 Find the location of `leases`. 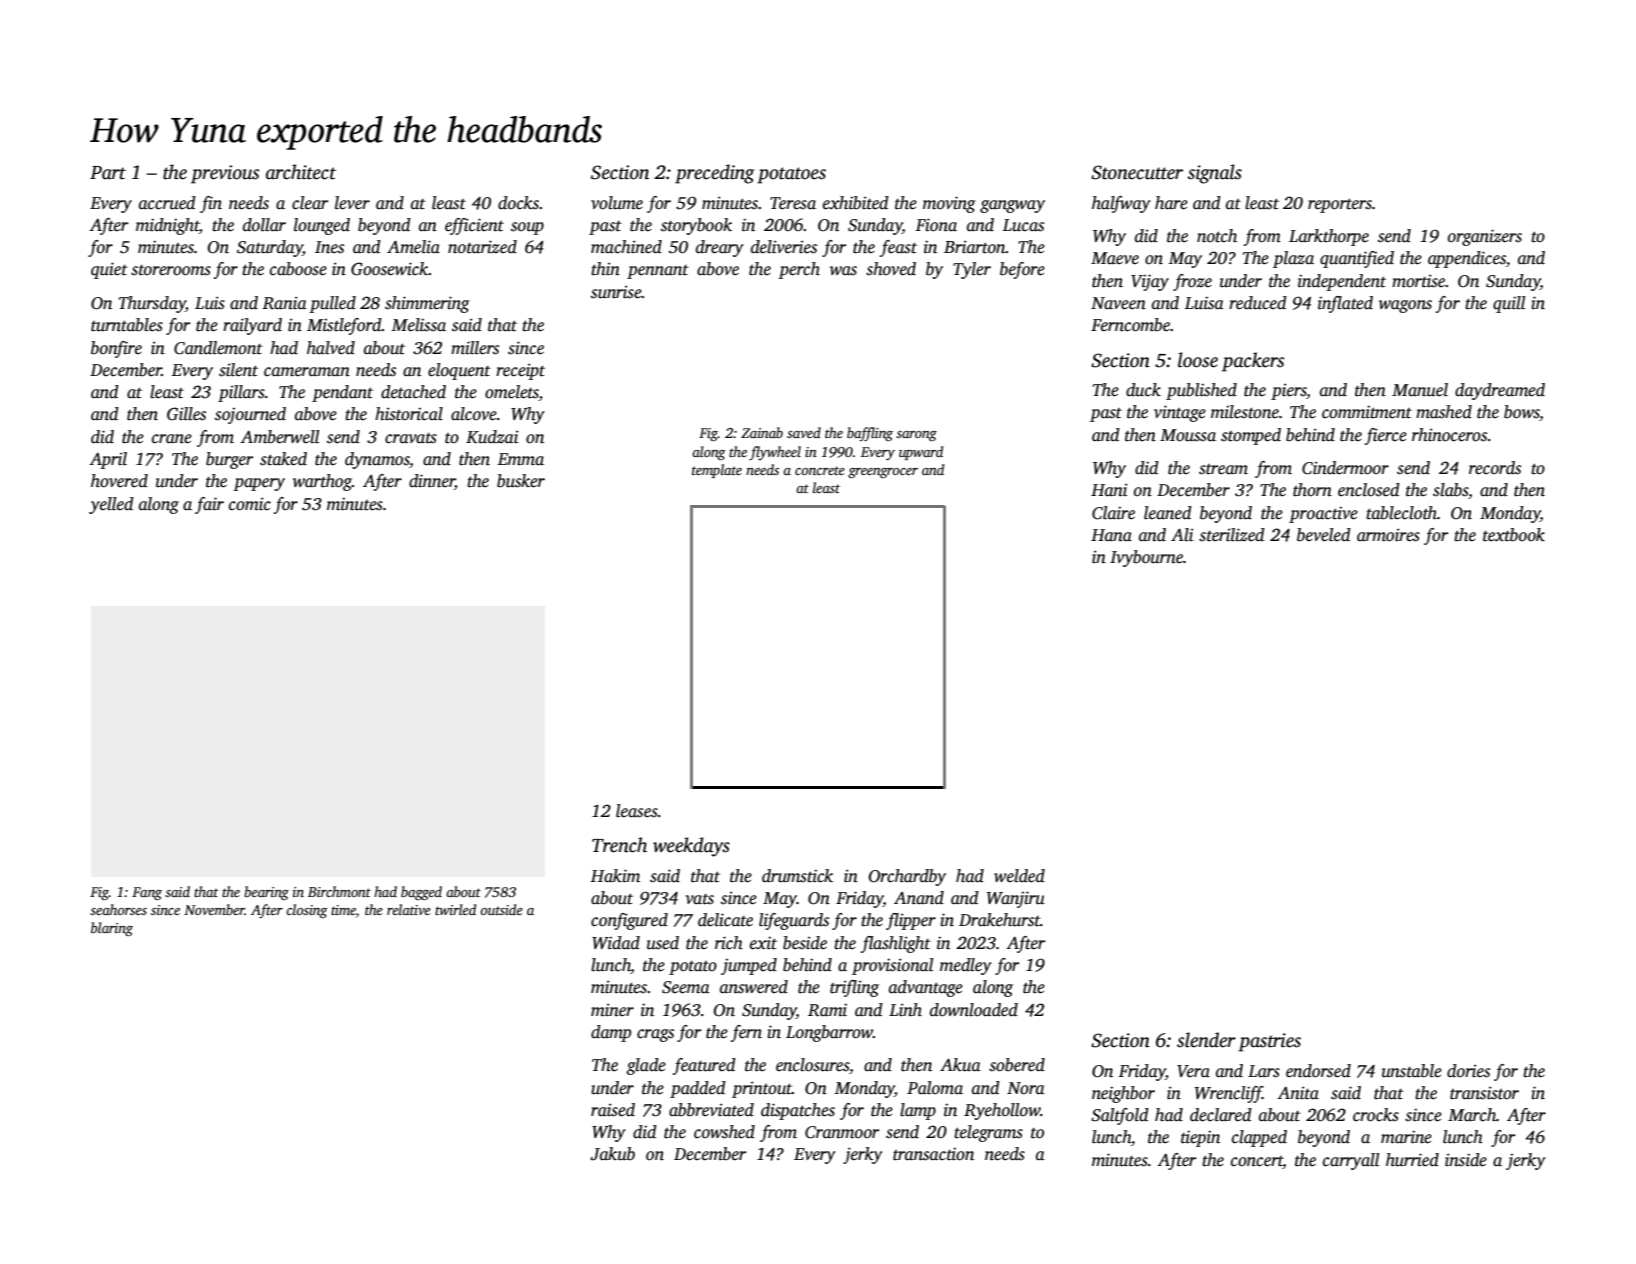

leases is located at coordinates (637, 811).
